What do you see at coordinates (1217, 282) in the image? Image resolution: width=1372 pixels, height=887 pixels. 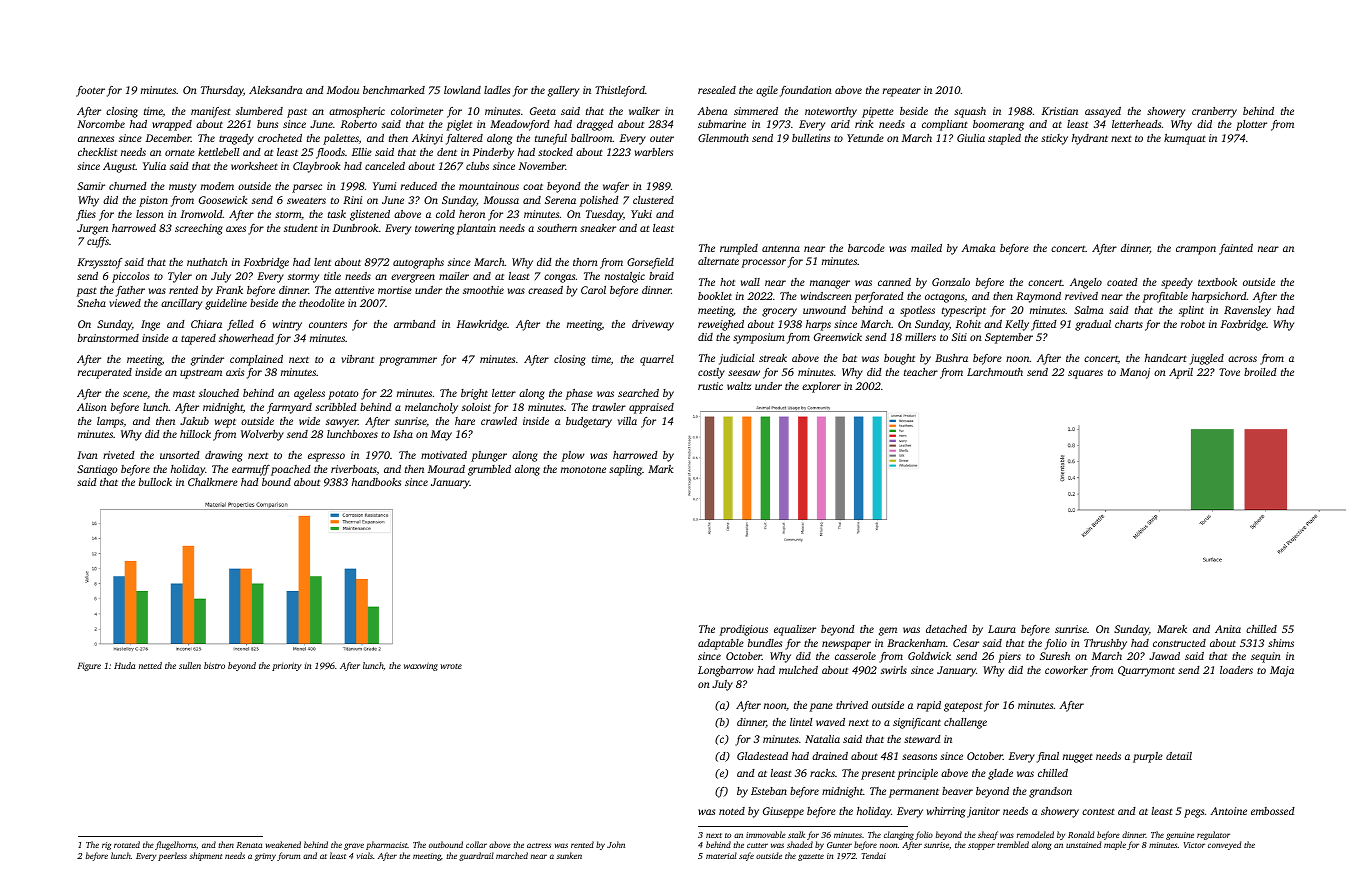 I see `textbook` at bounding box center [1217, 282].
